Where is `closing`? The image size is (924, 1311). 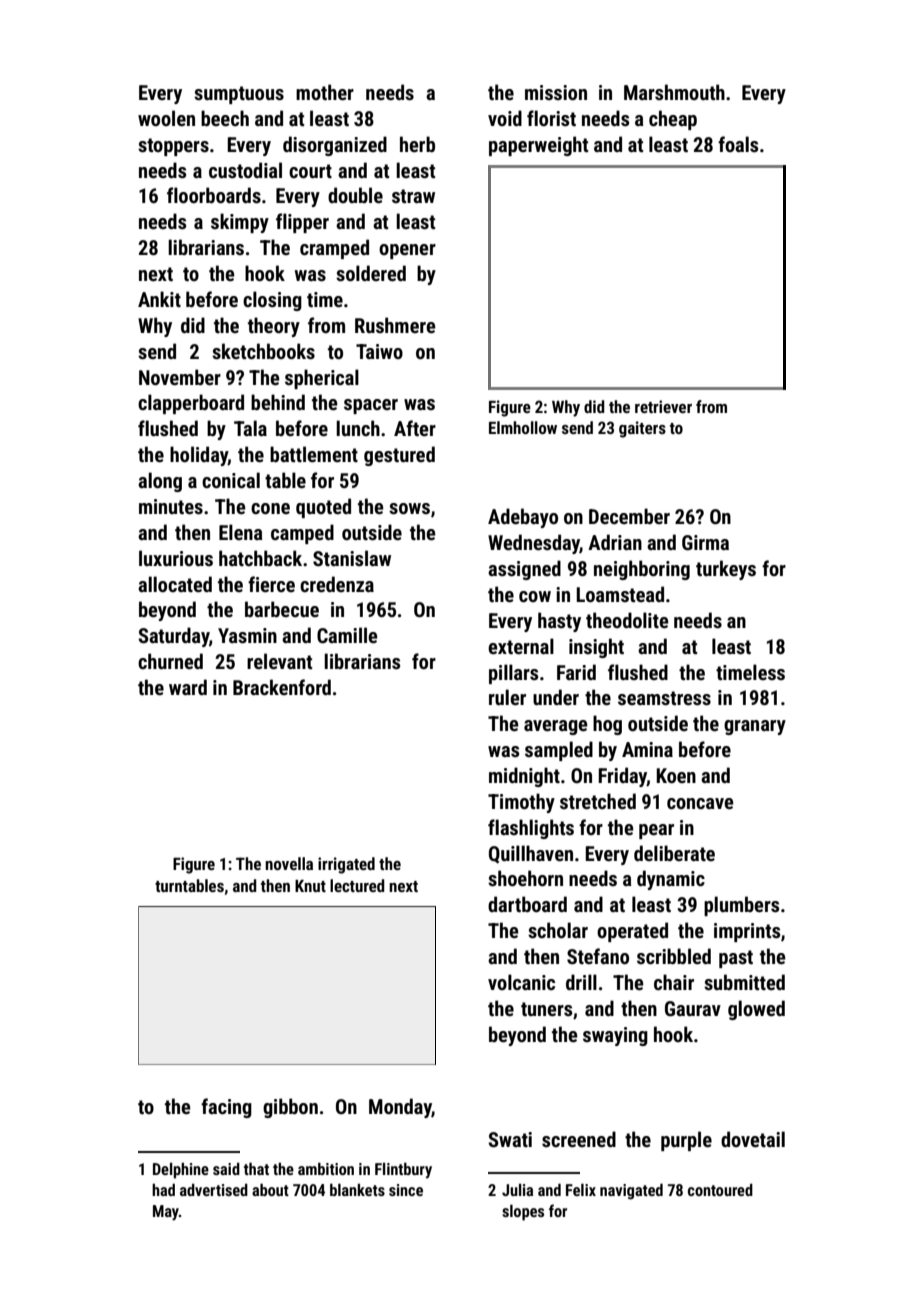 closing is located at coordinates (272, 301).
